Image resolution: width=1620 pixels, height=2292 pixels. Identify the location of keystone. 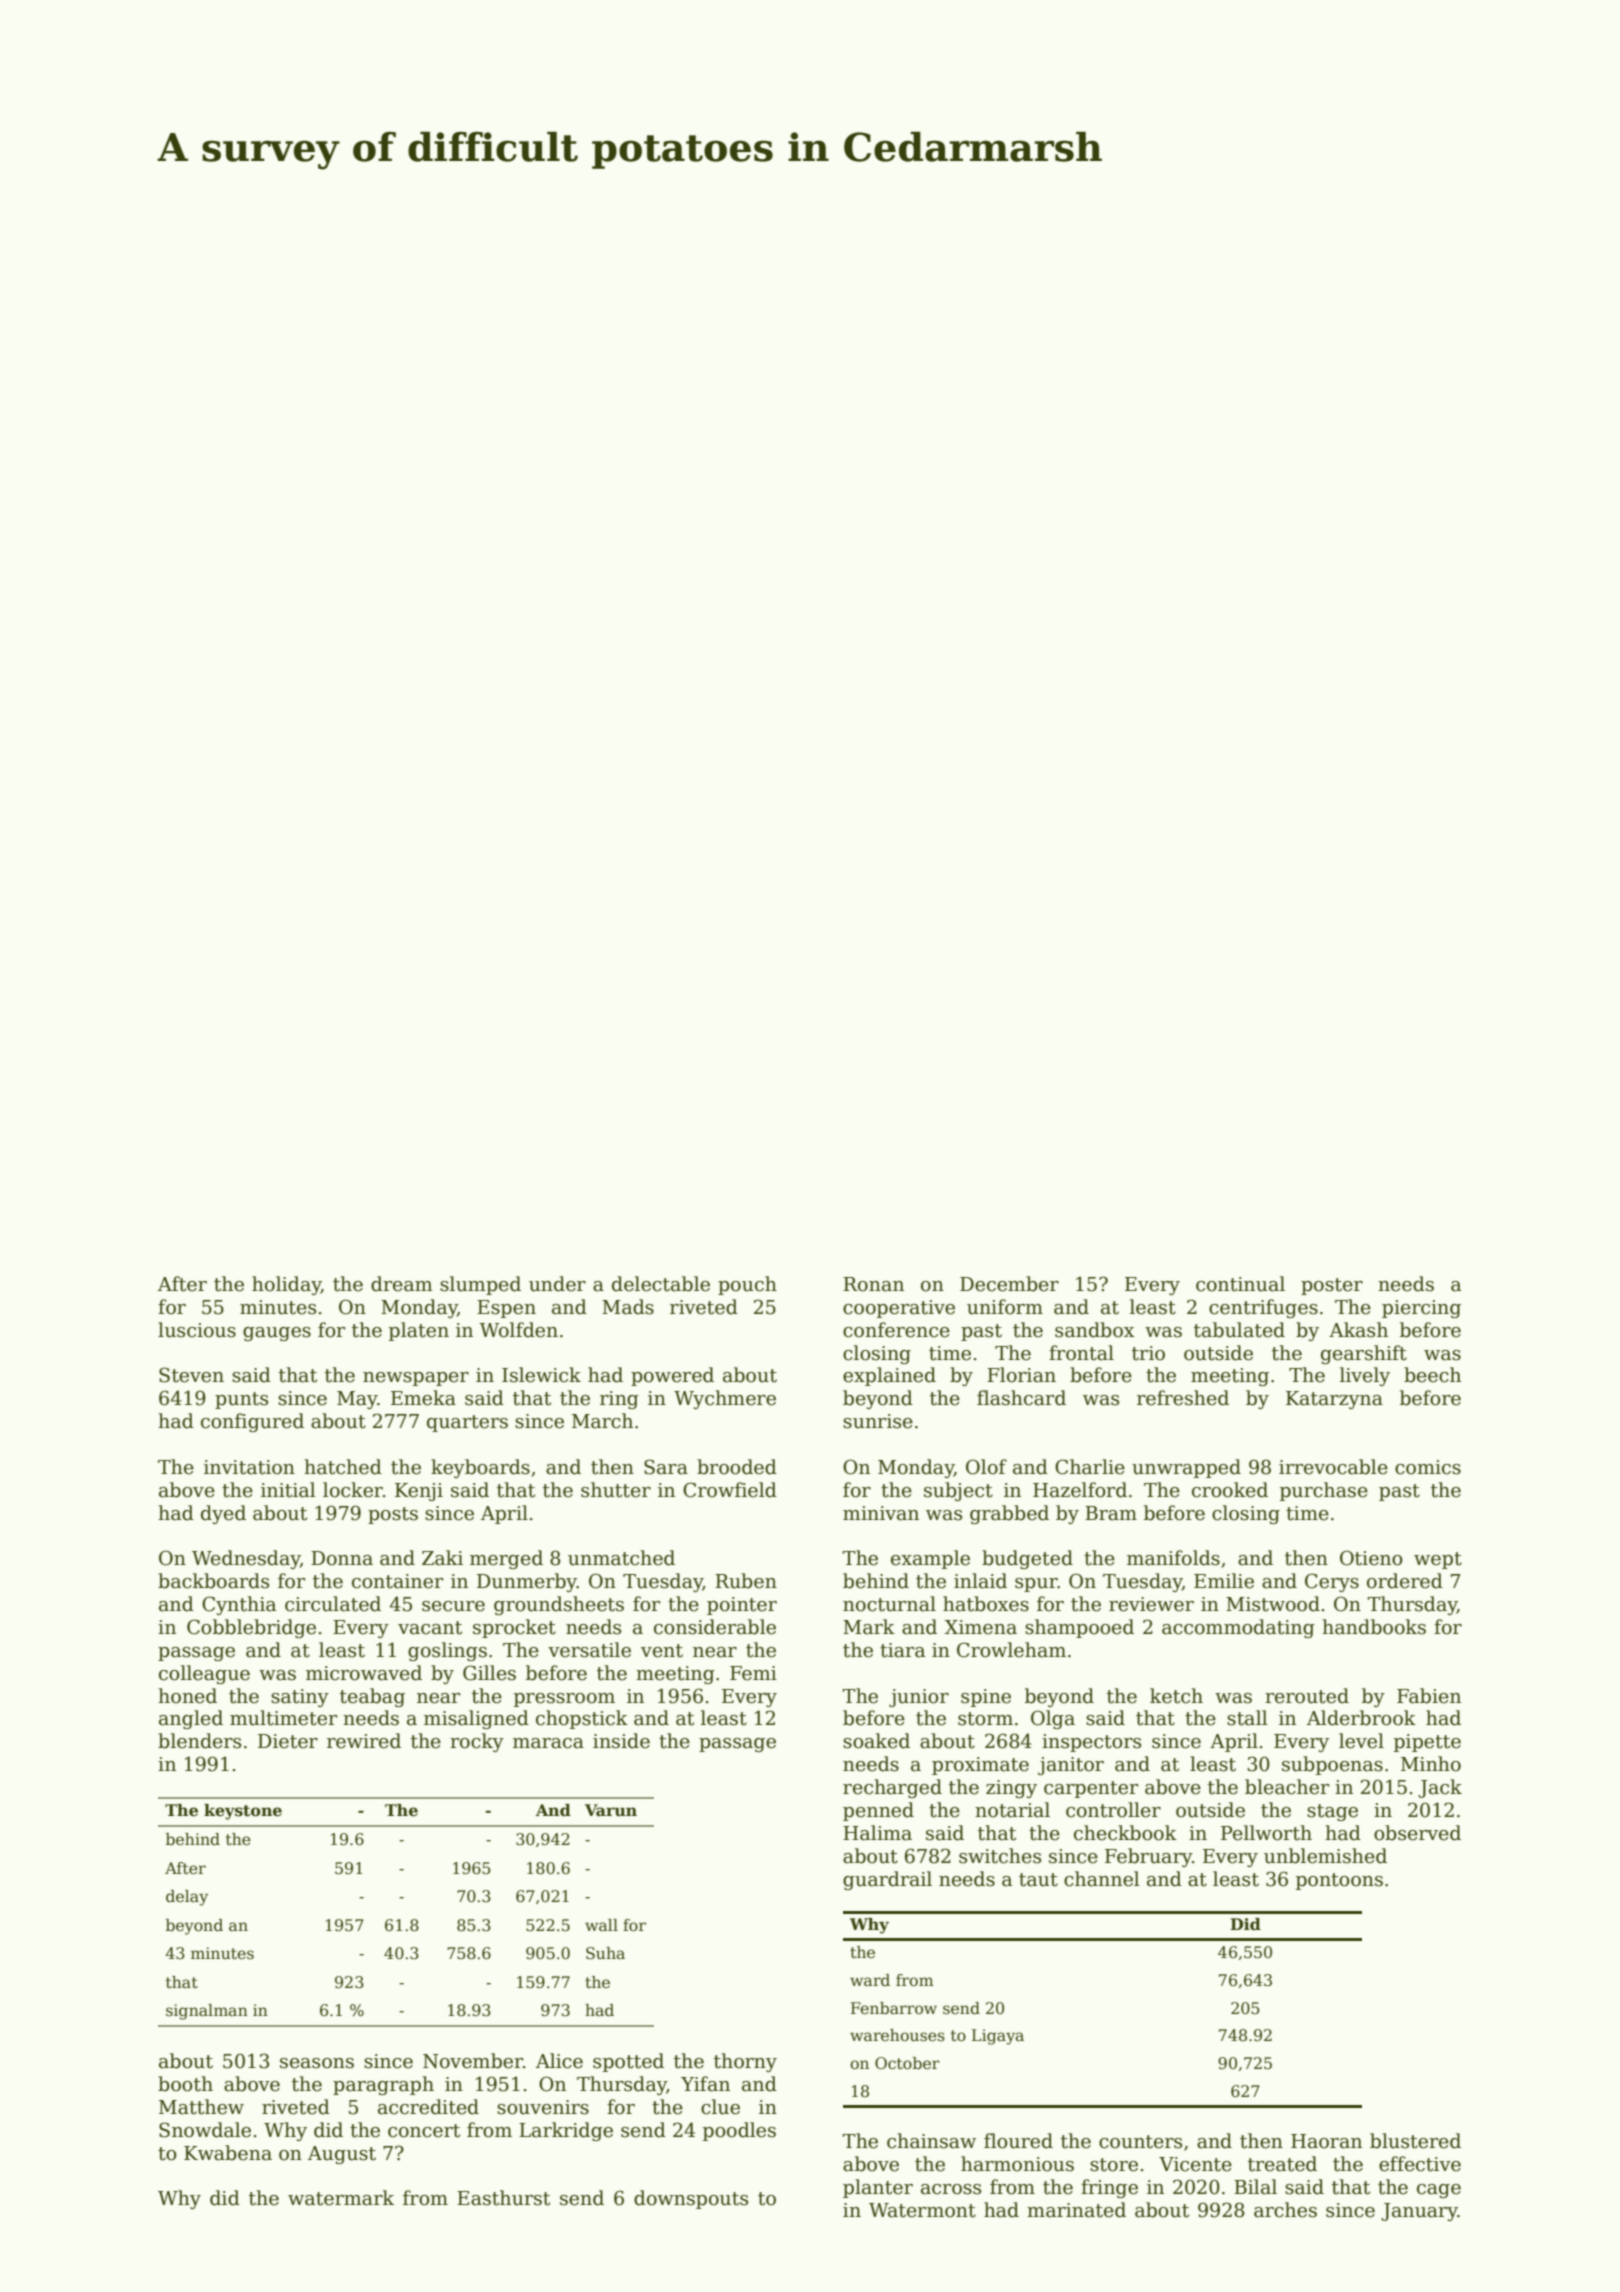
(243, 1812).
